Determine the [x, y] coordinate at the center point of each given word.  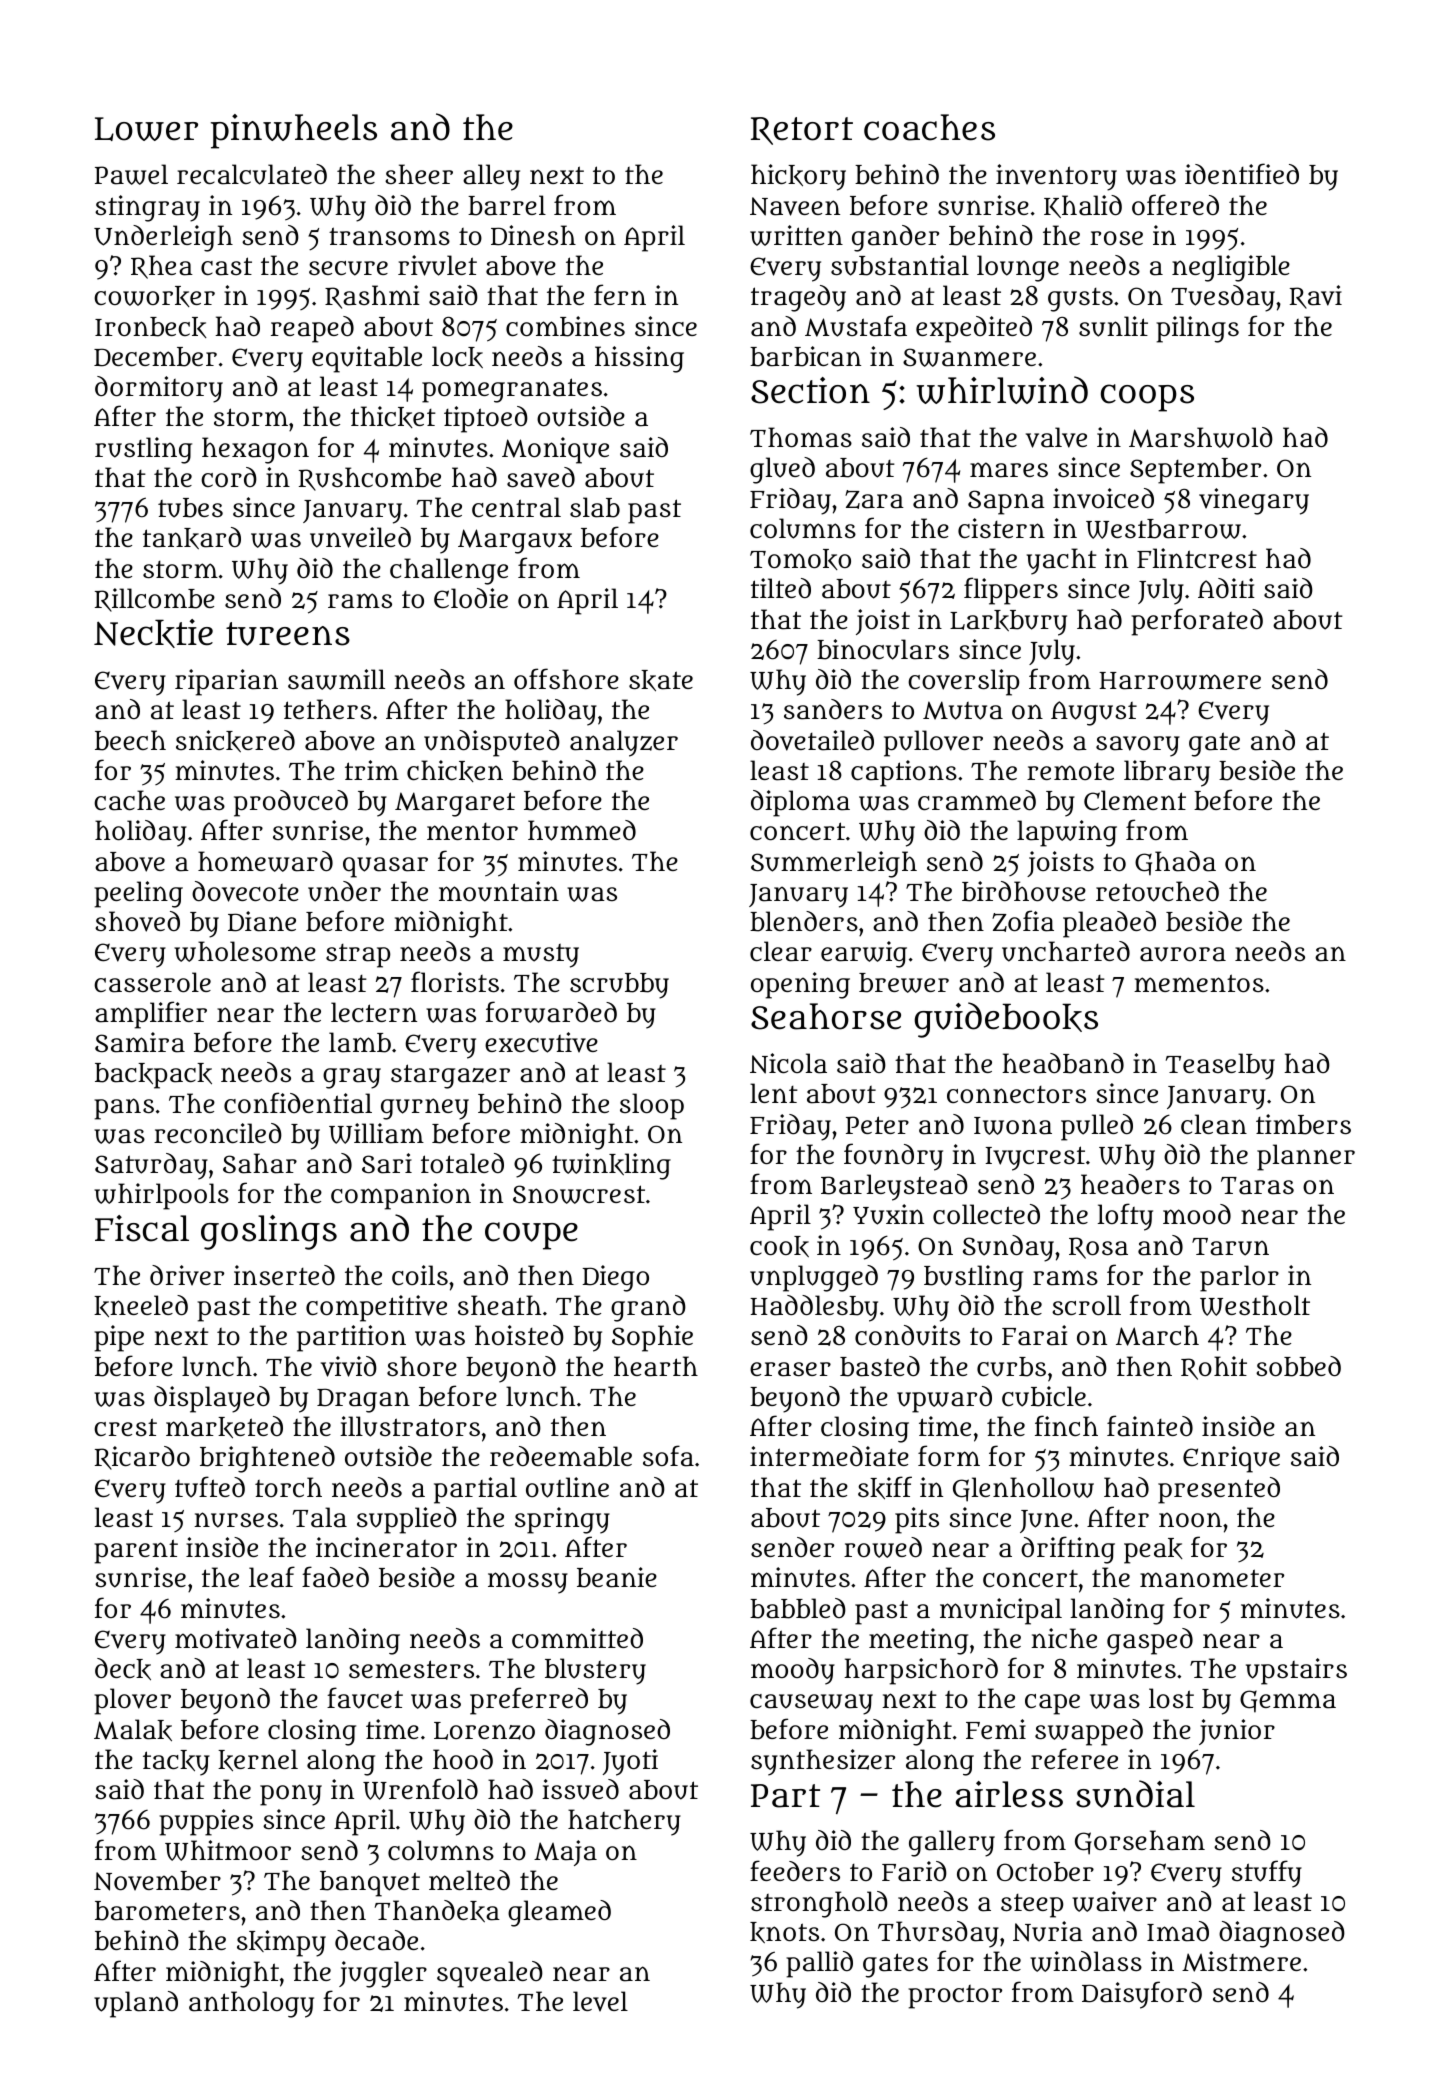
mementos [1199, 983]
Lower [146, 129]
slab [595, 507]
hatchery [624, 1822]
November [157, 1881]
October [1045, 1872]
